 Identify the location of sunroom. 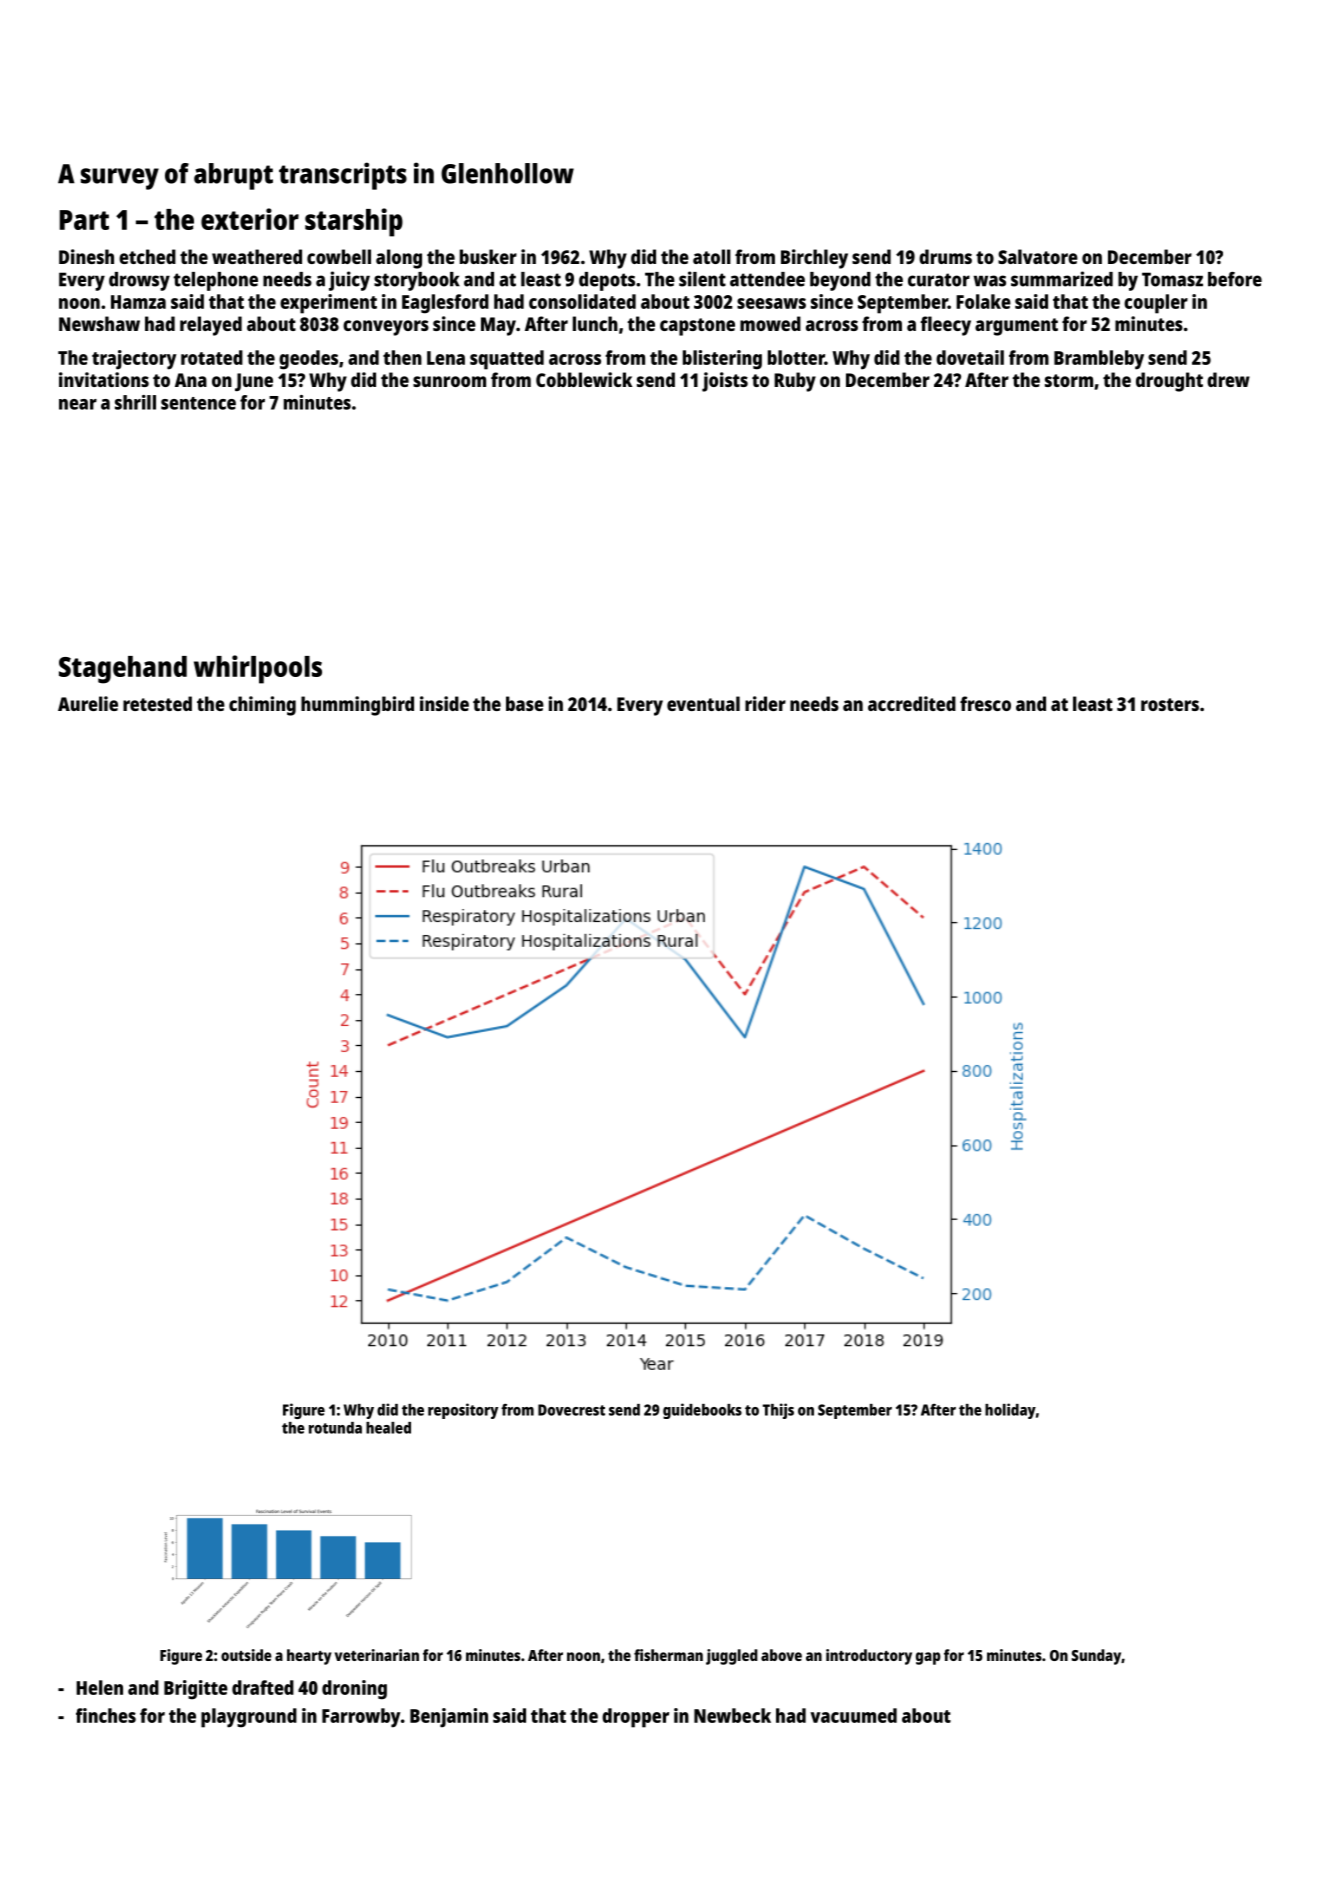
(449, 381).
